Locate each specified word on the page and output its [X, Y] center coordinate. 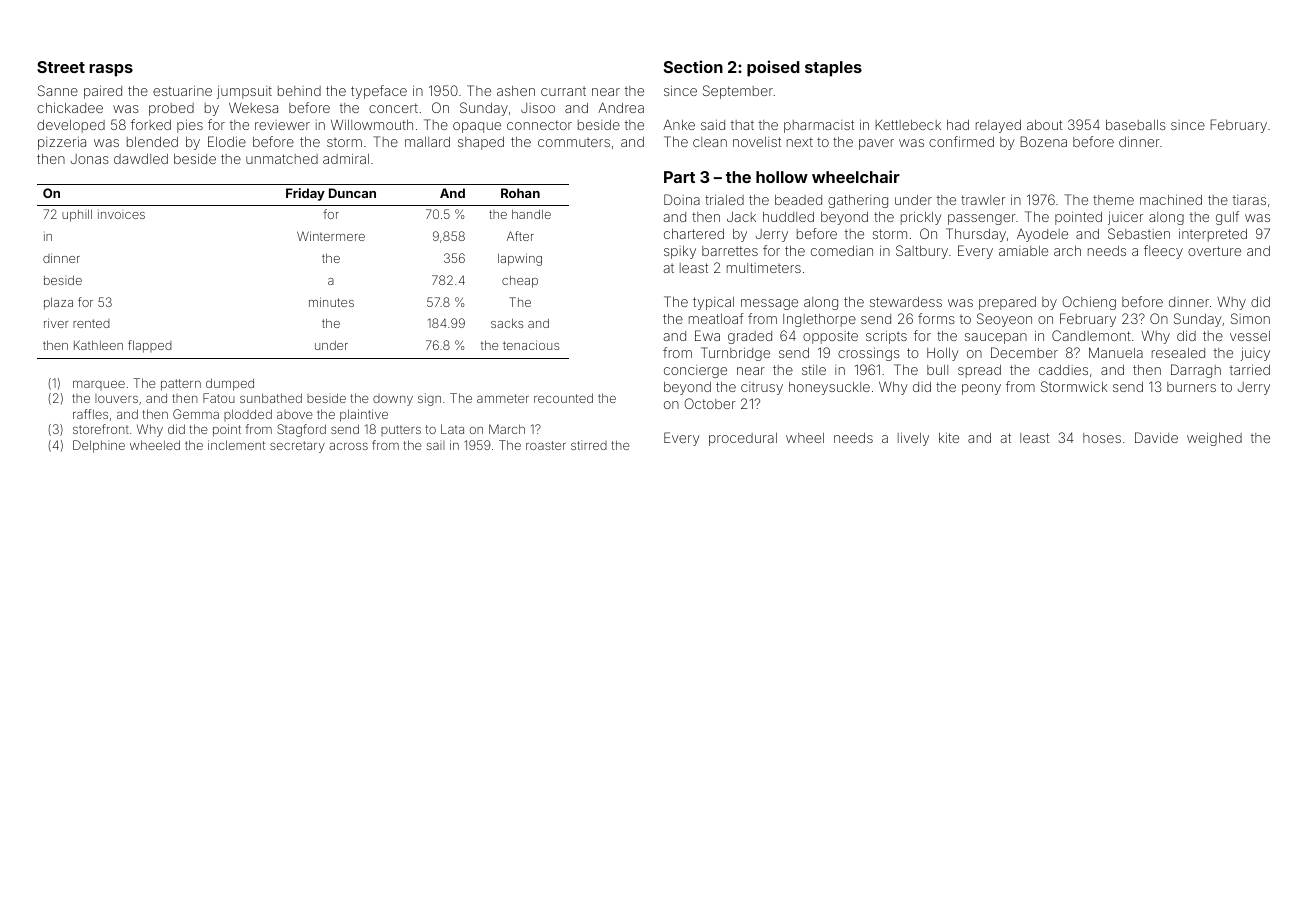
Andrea [621, 107]
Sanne [58, 90]
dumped [230, 384]
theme [1113, 200]
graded [750, 337]
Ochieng [1089, 303]
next [800, 142]
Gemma [196, 414]
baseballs [1136, 125]
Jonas [89, 159]
